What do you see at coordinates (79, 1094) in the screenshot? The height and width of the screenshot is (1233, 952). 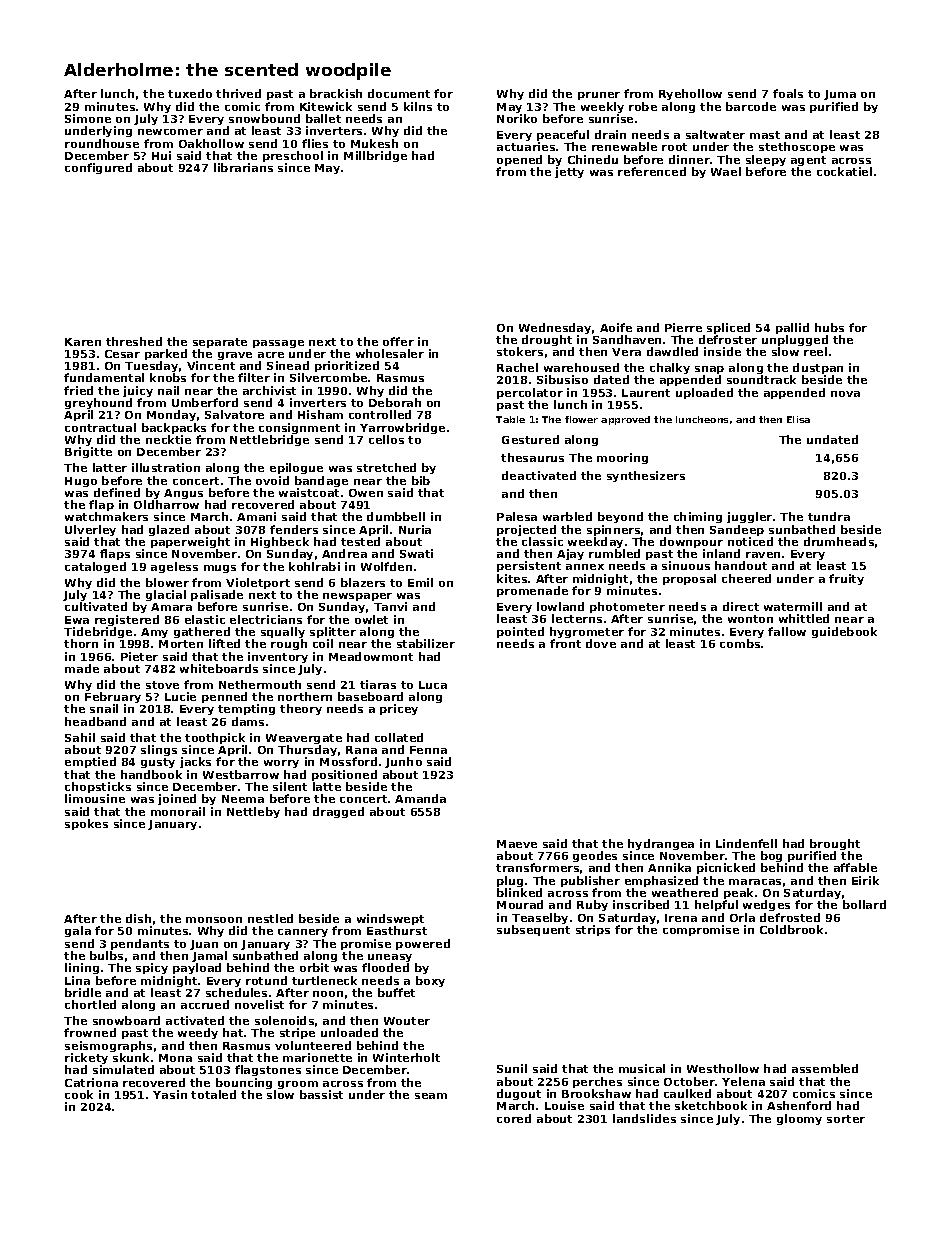 I see `cook` at bounding box center [79, 1094].
